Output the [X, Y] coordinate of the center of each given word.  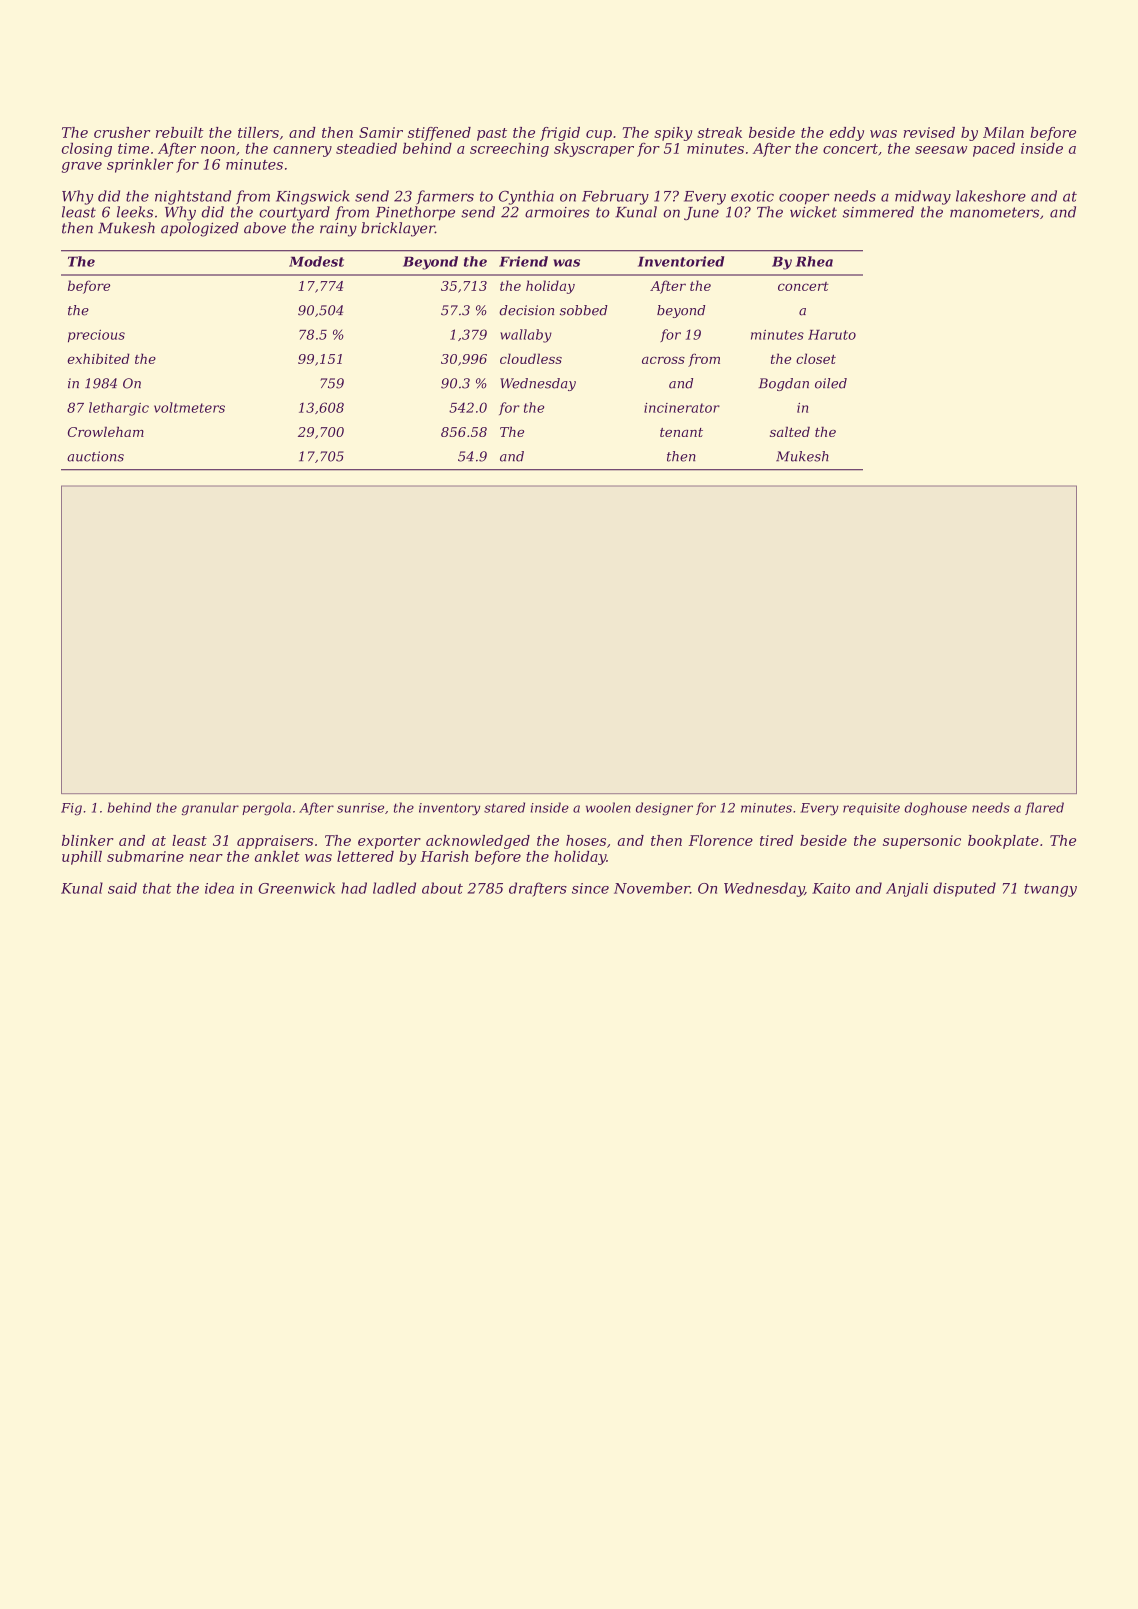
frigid [560, 134]
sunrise [360, 808]
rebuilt [180, 132]
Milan [1003, 132]
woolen [608, 807]
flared [1044, 808]
